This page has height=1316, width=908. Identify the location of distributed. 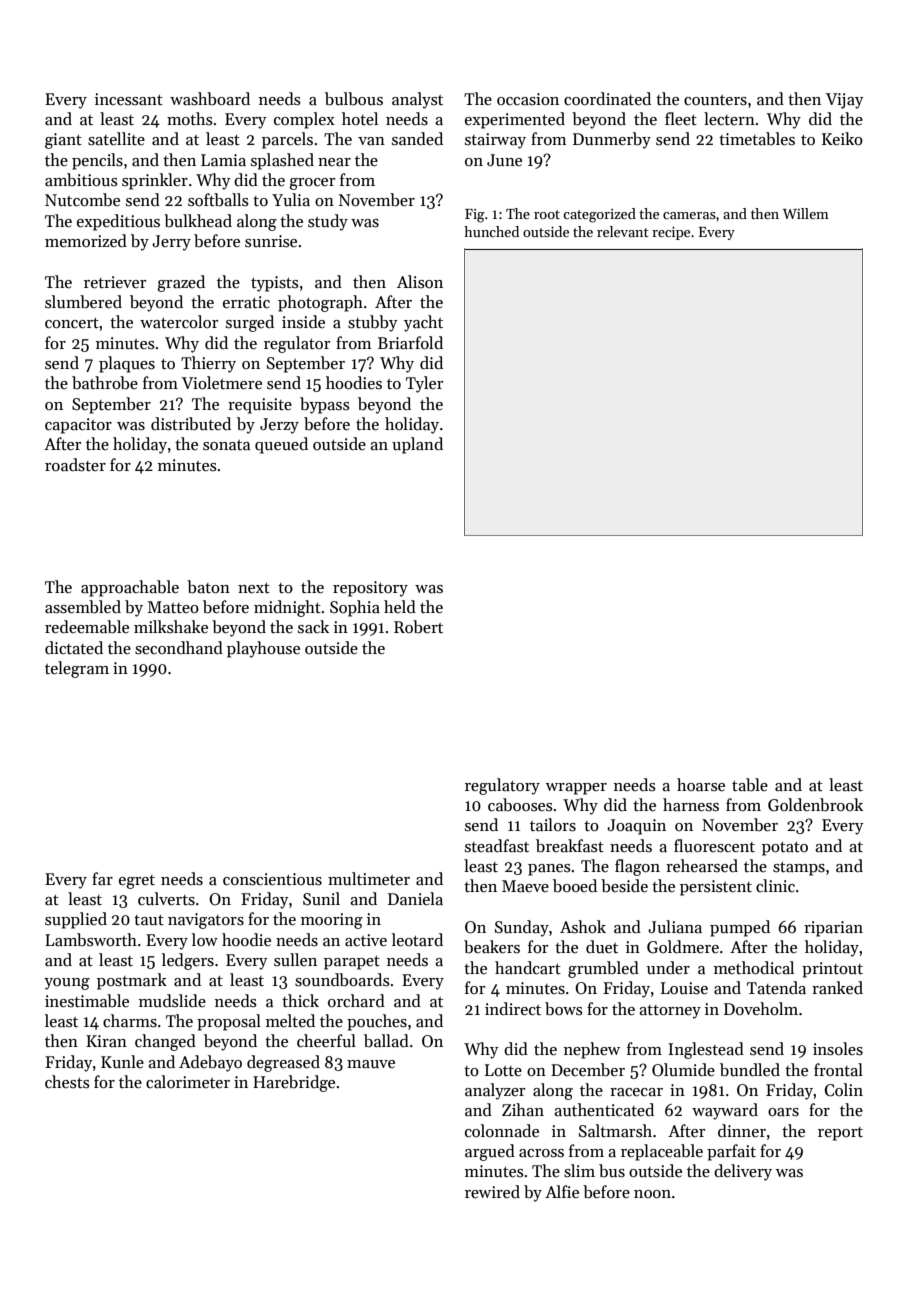
(191, 424).
